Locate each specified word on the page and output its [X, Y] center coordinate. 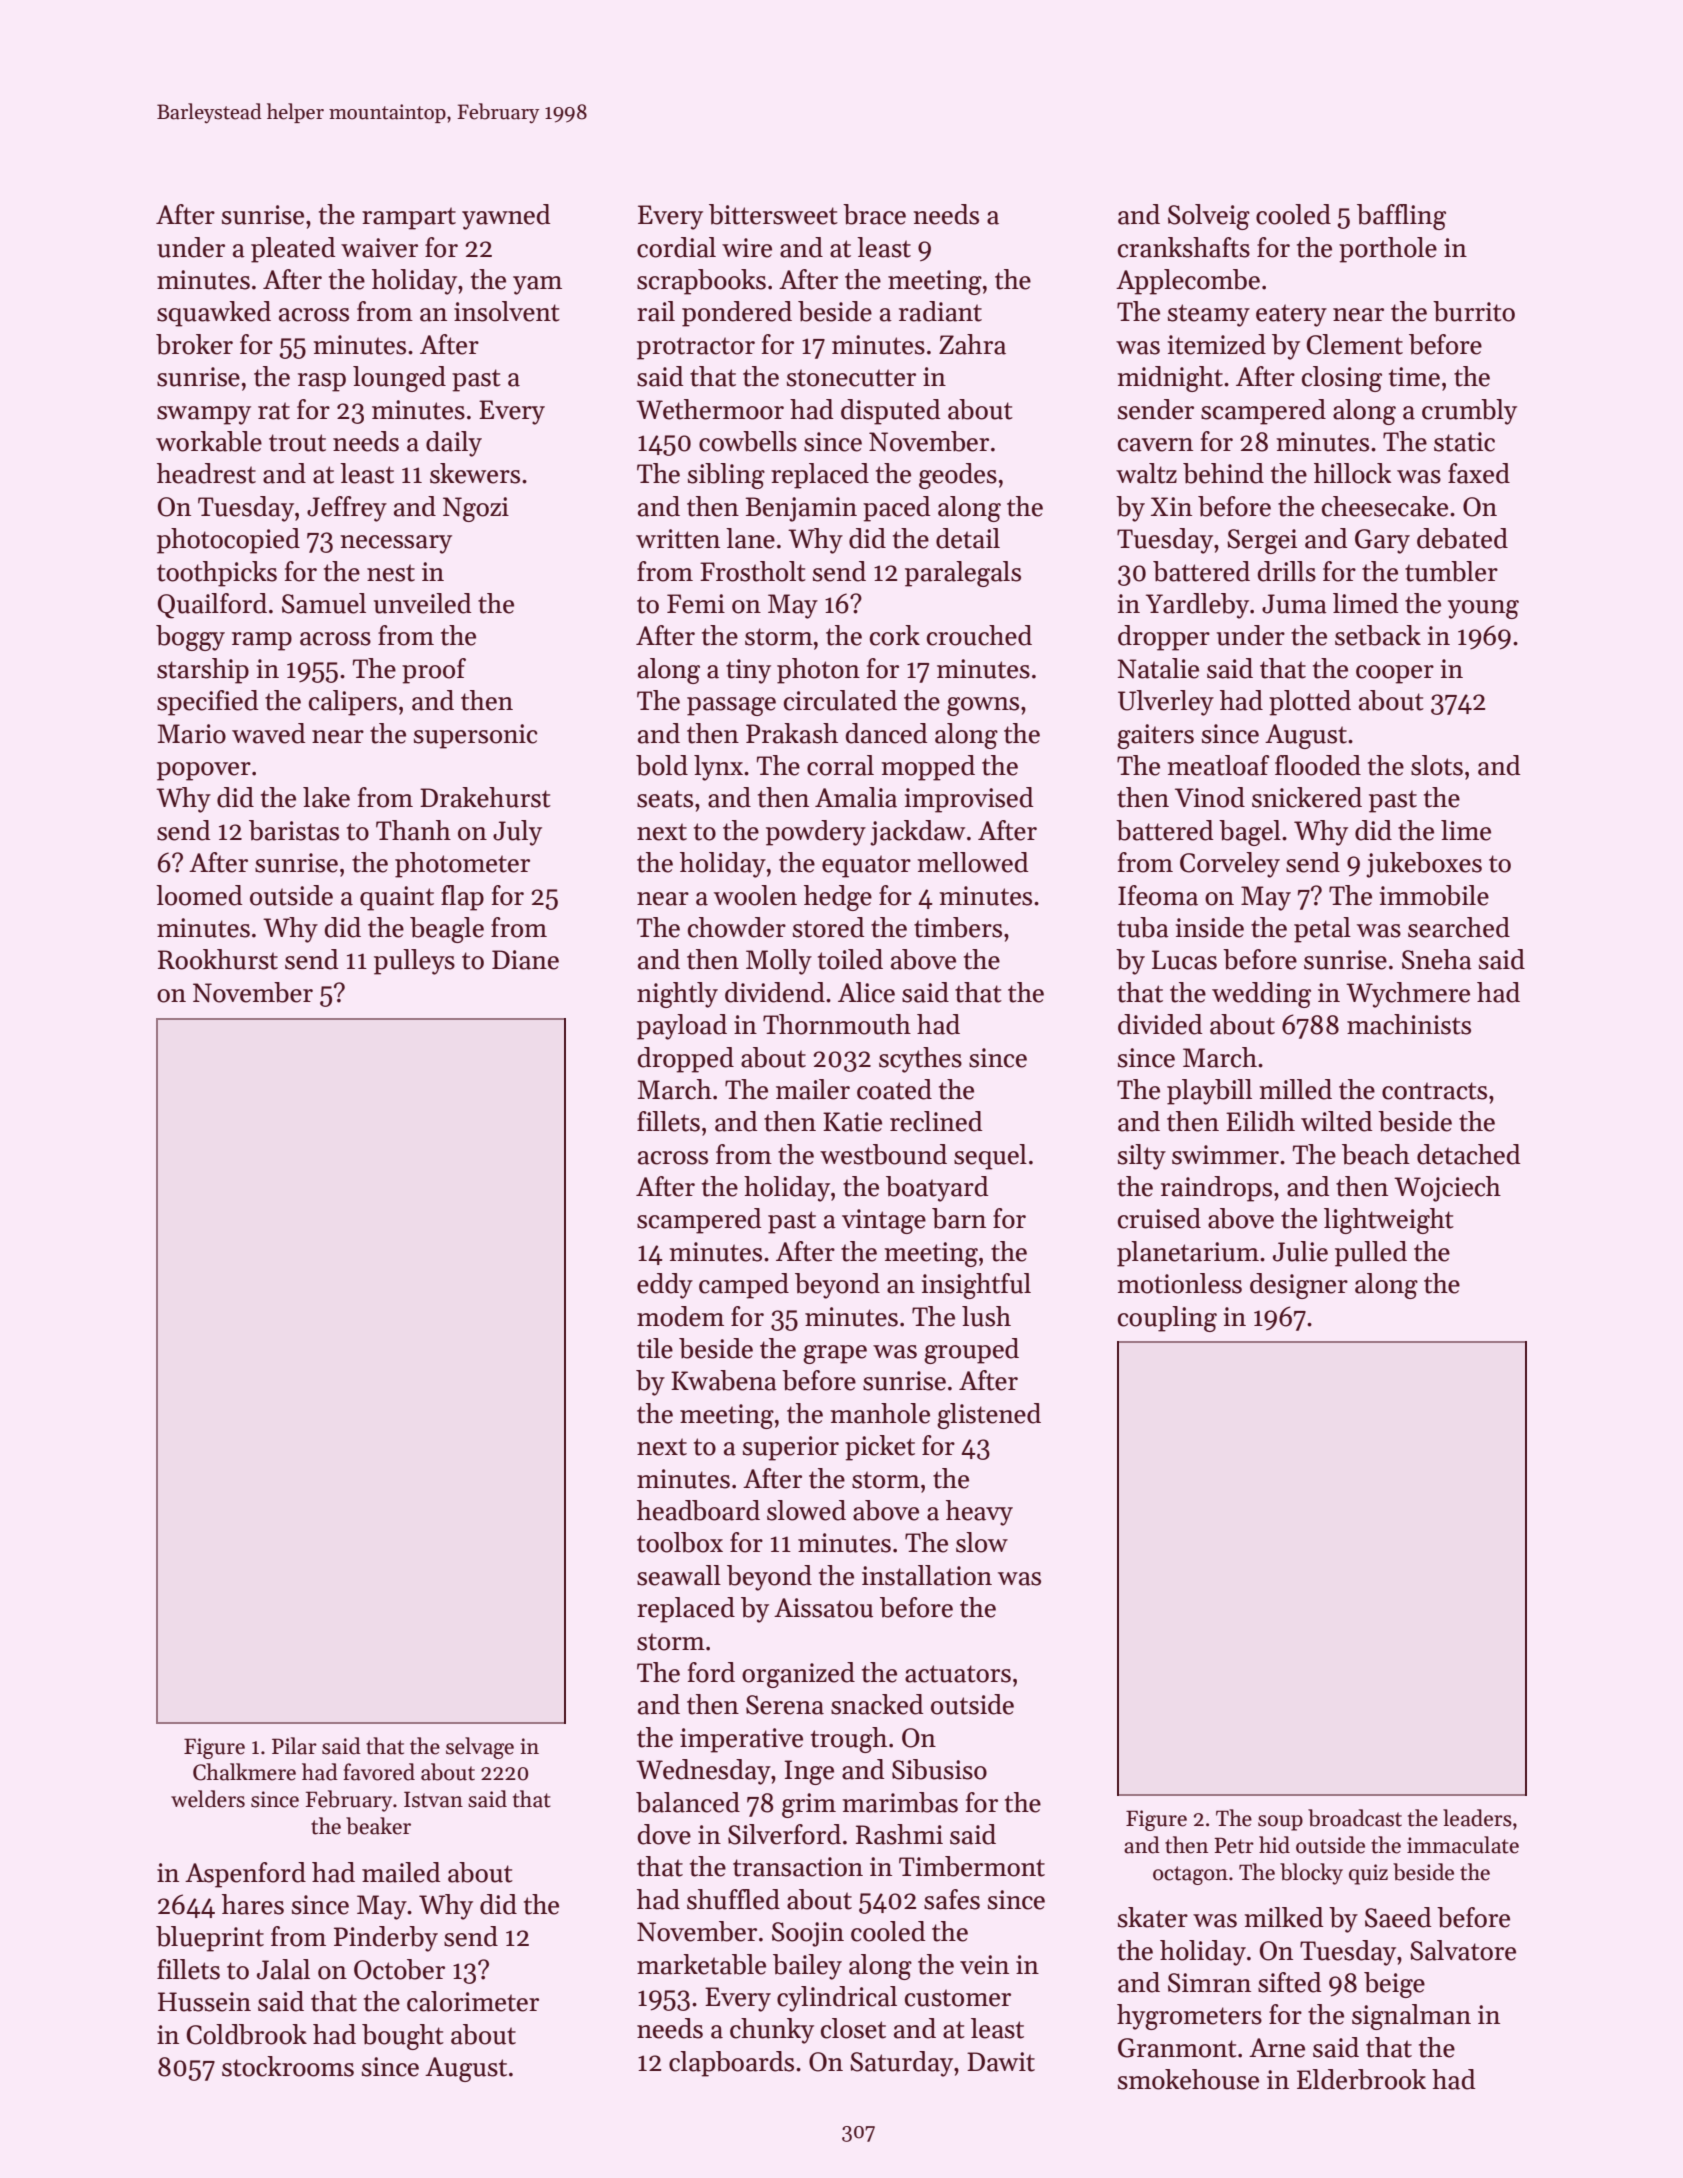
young [1483, 609]
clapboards [731, 2064]
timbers [958, 927]
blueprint [210, 1939]
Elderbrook [1361, 2079]
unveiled [423, 603]
